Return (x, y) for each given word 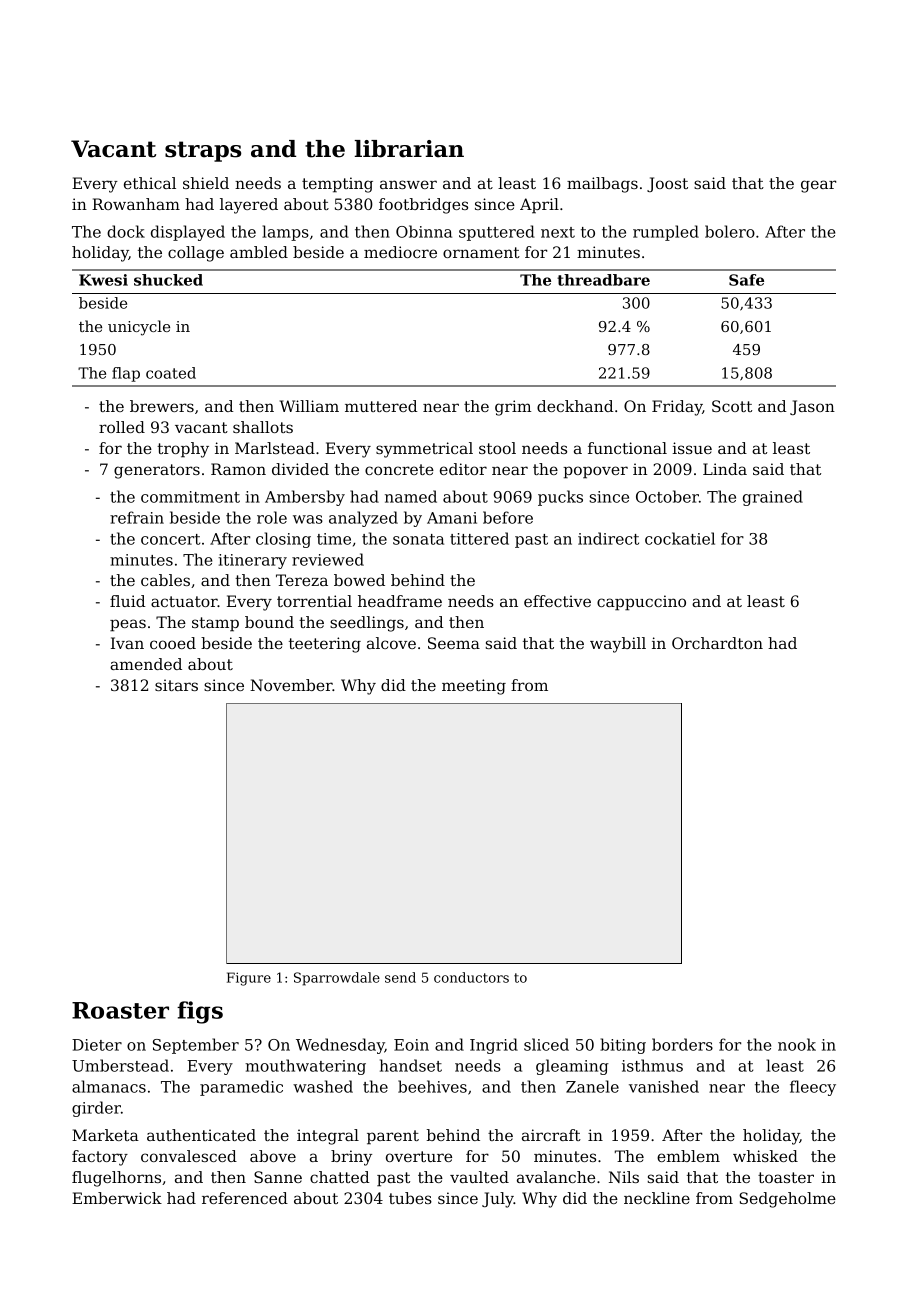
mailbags (602, 185)
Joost (667, 184)
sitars (176, 685)
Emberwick (117, 1198)
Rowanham (136, 204)
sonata (418, 539)
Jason (812, 407)
